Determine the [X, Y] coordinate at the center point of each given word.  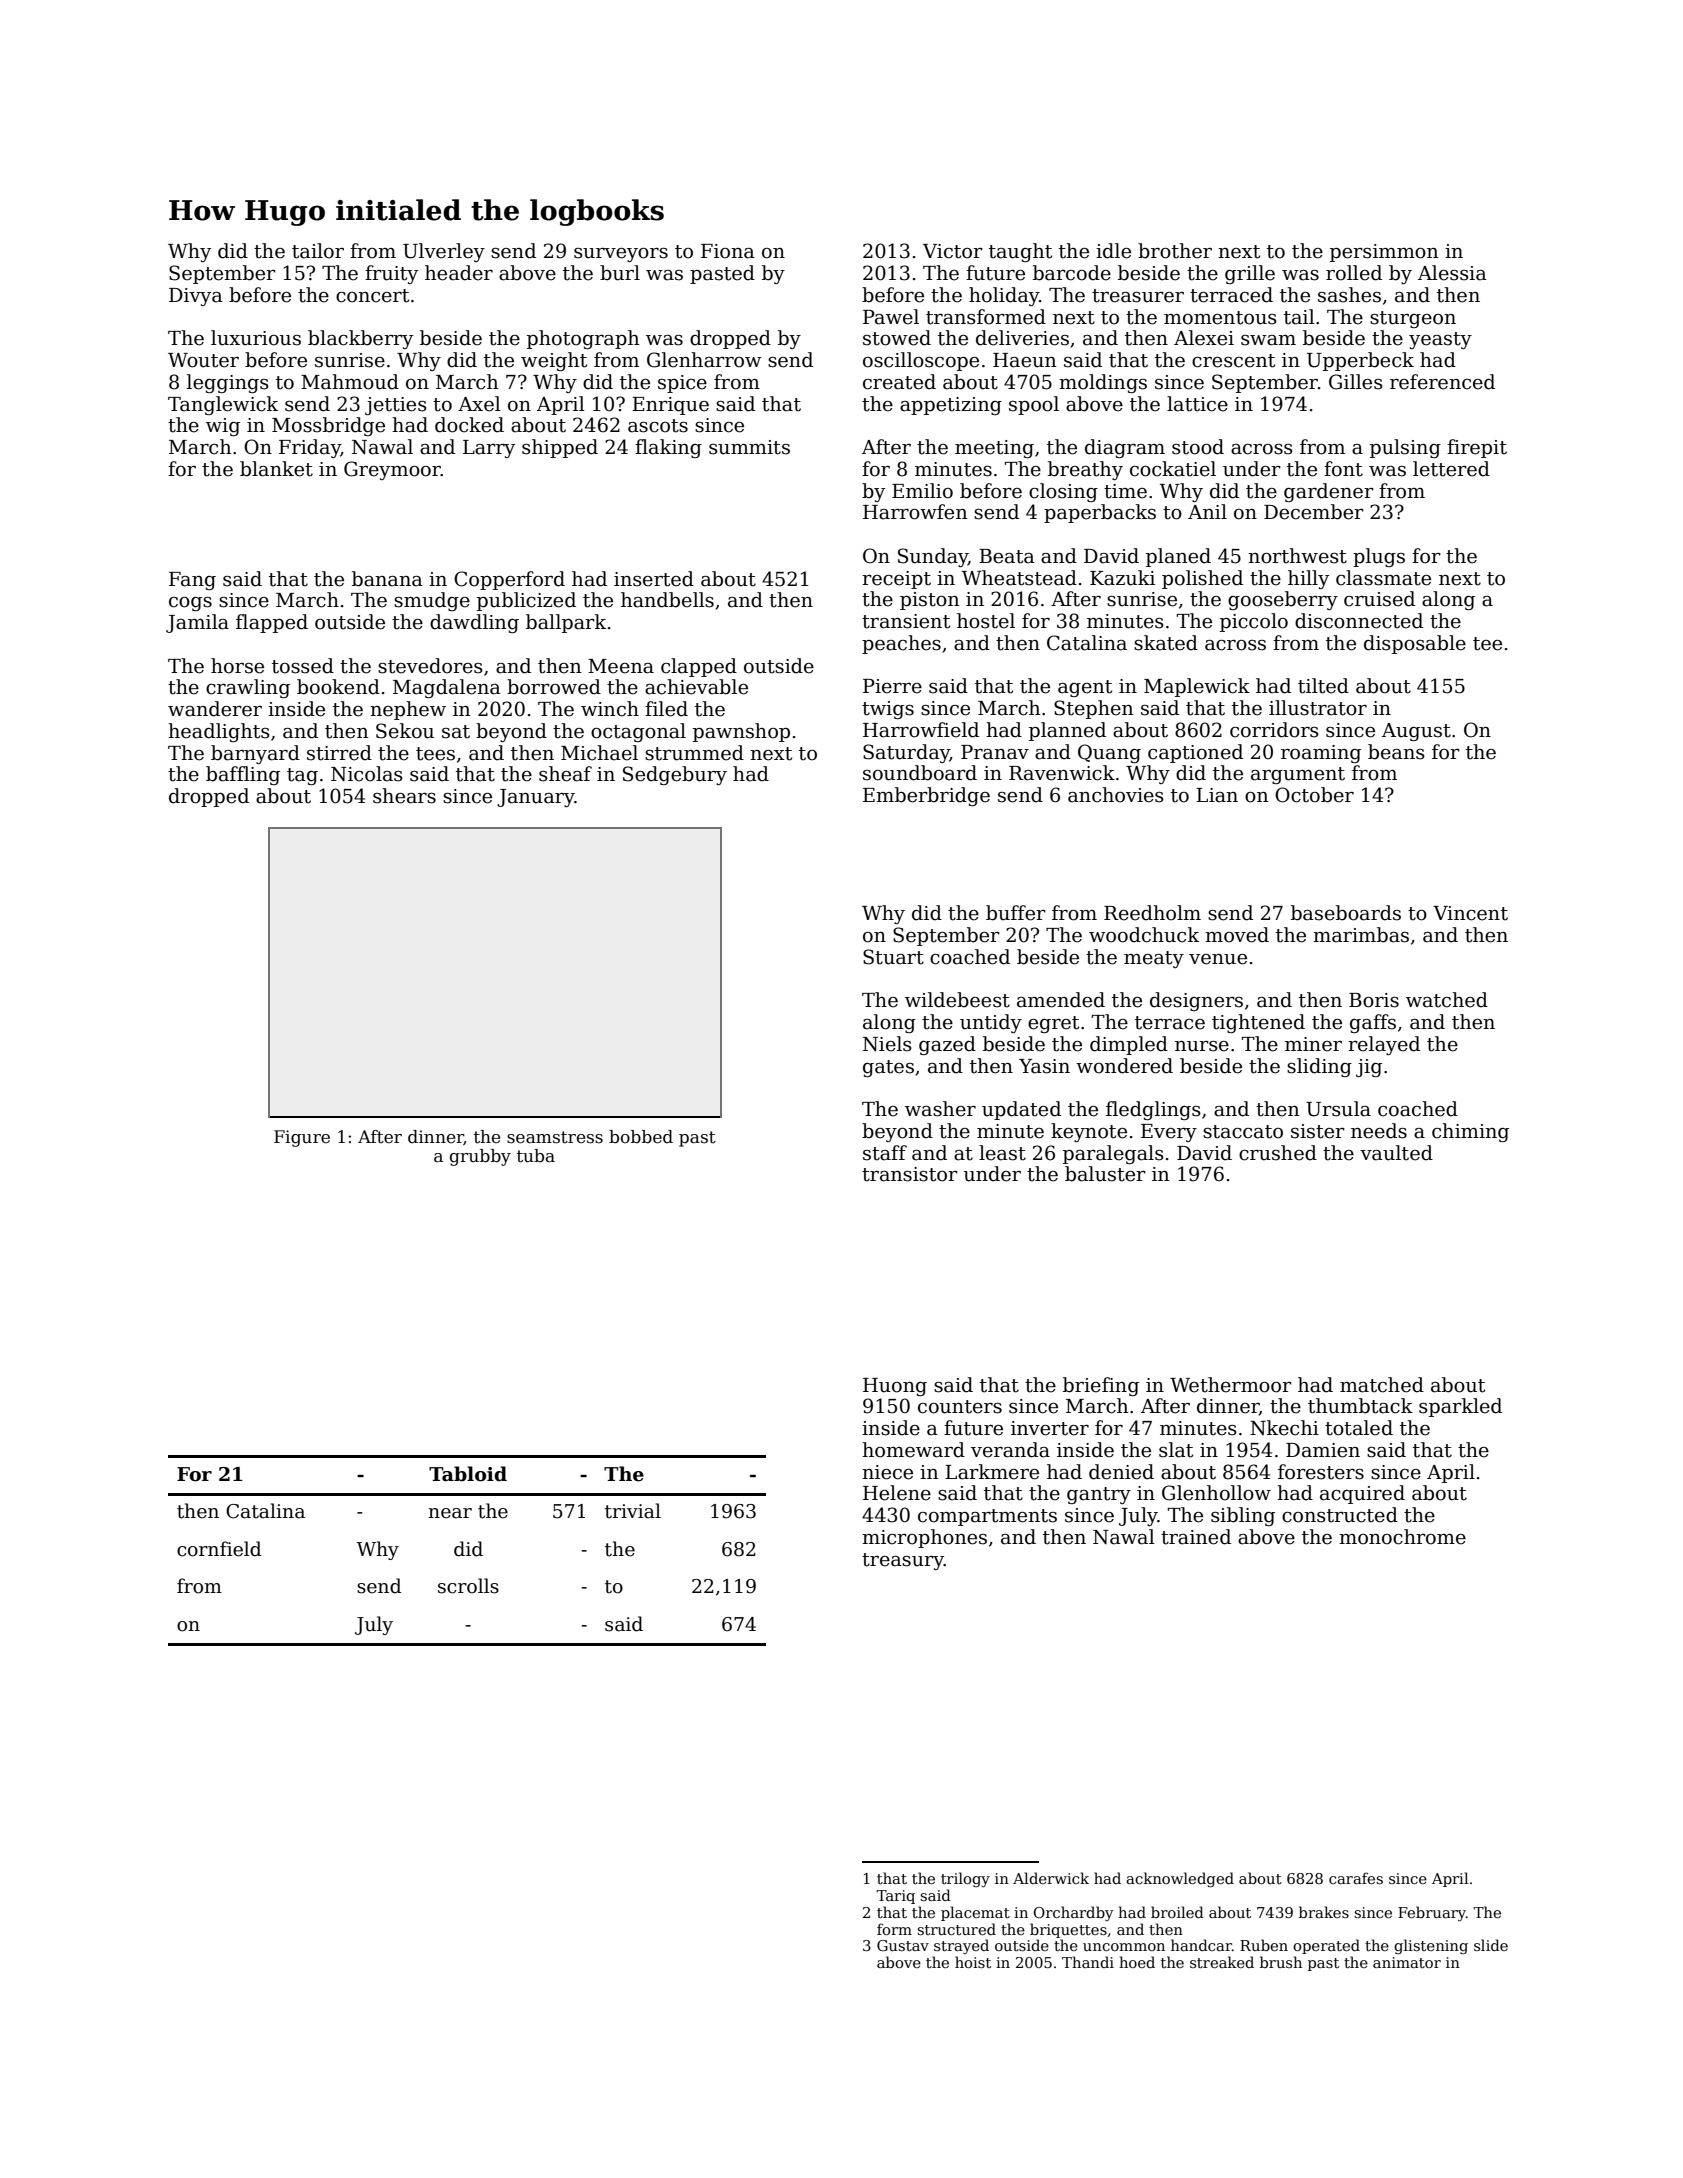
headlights [219, 732]
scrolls [468, 1586]
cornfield [219, 1549]
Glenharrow [704, 360]
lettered [1451, 469]
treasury [903, 1561]
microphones [924, 1538]
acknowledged [1180, 1880]
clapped [699, 667]
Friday [310, 448]
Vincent [1470, 913]
